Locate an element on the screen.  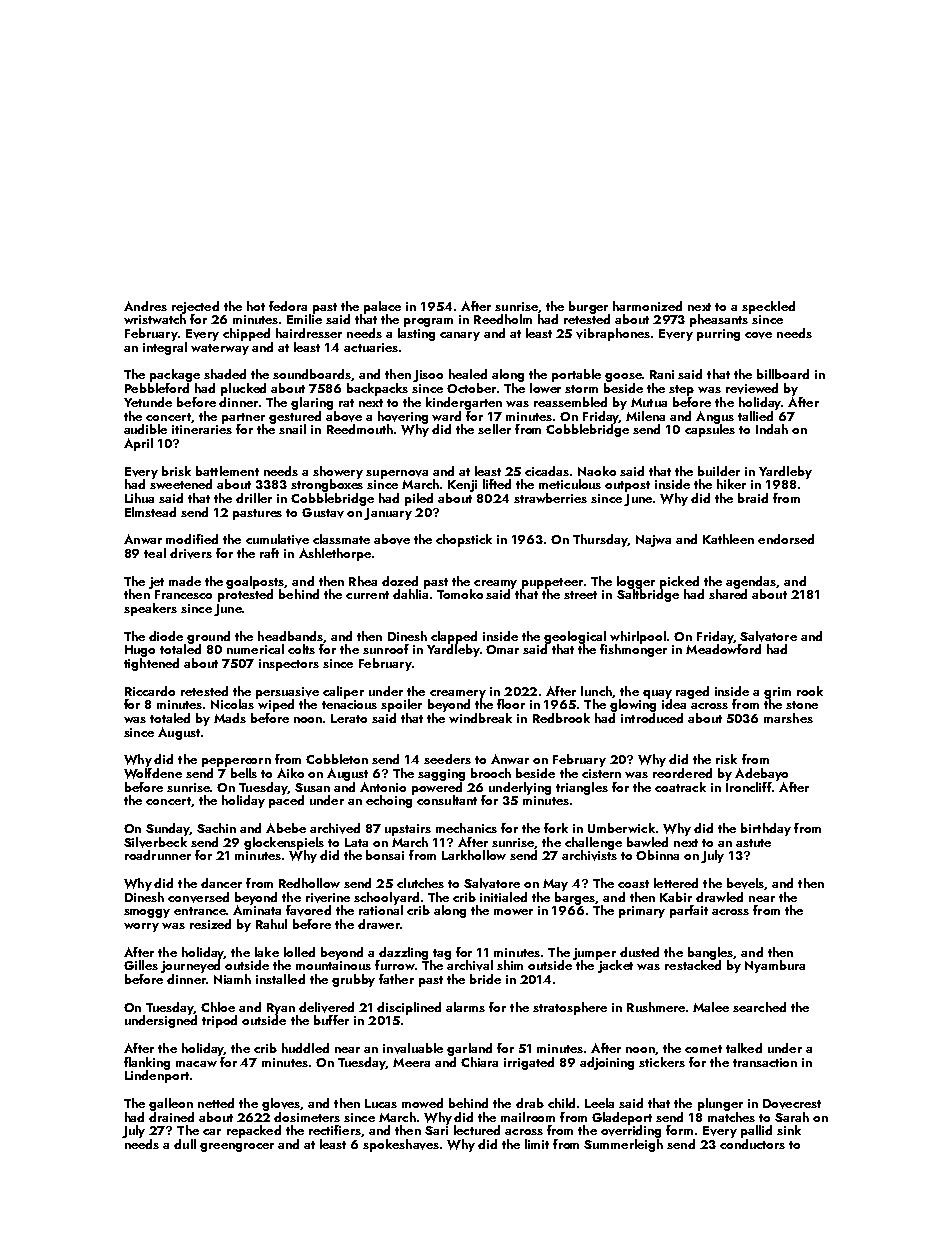
raged is located at coordinates (692, 692).
